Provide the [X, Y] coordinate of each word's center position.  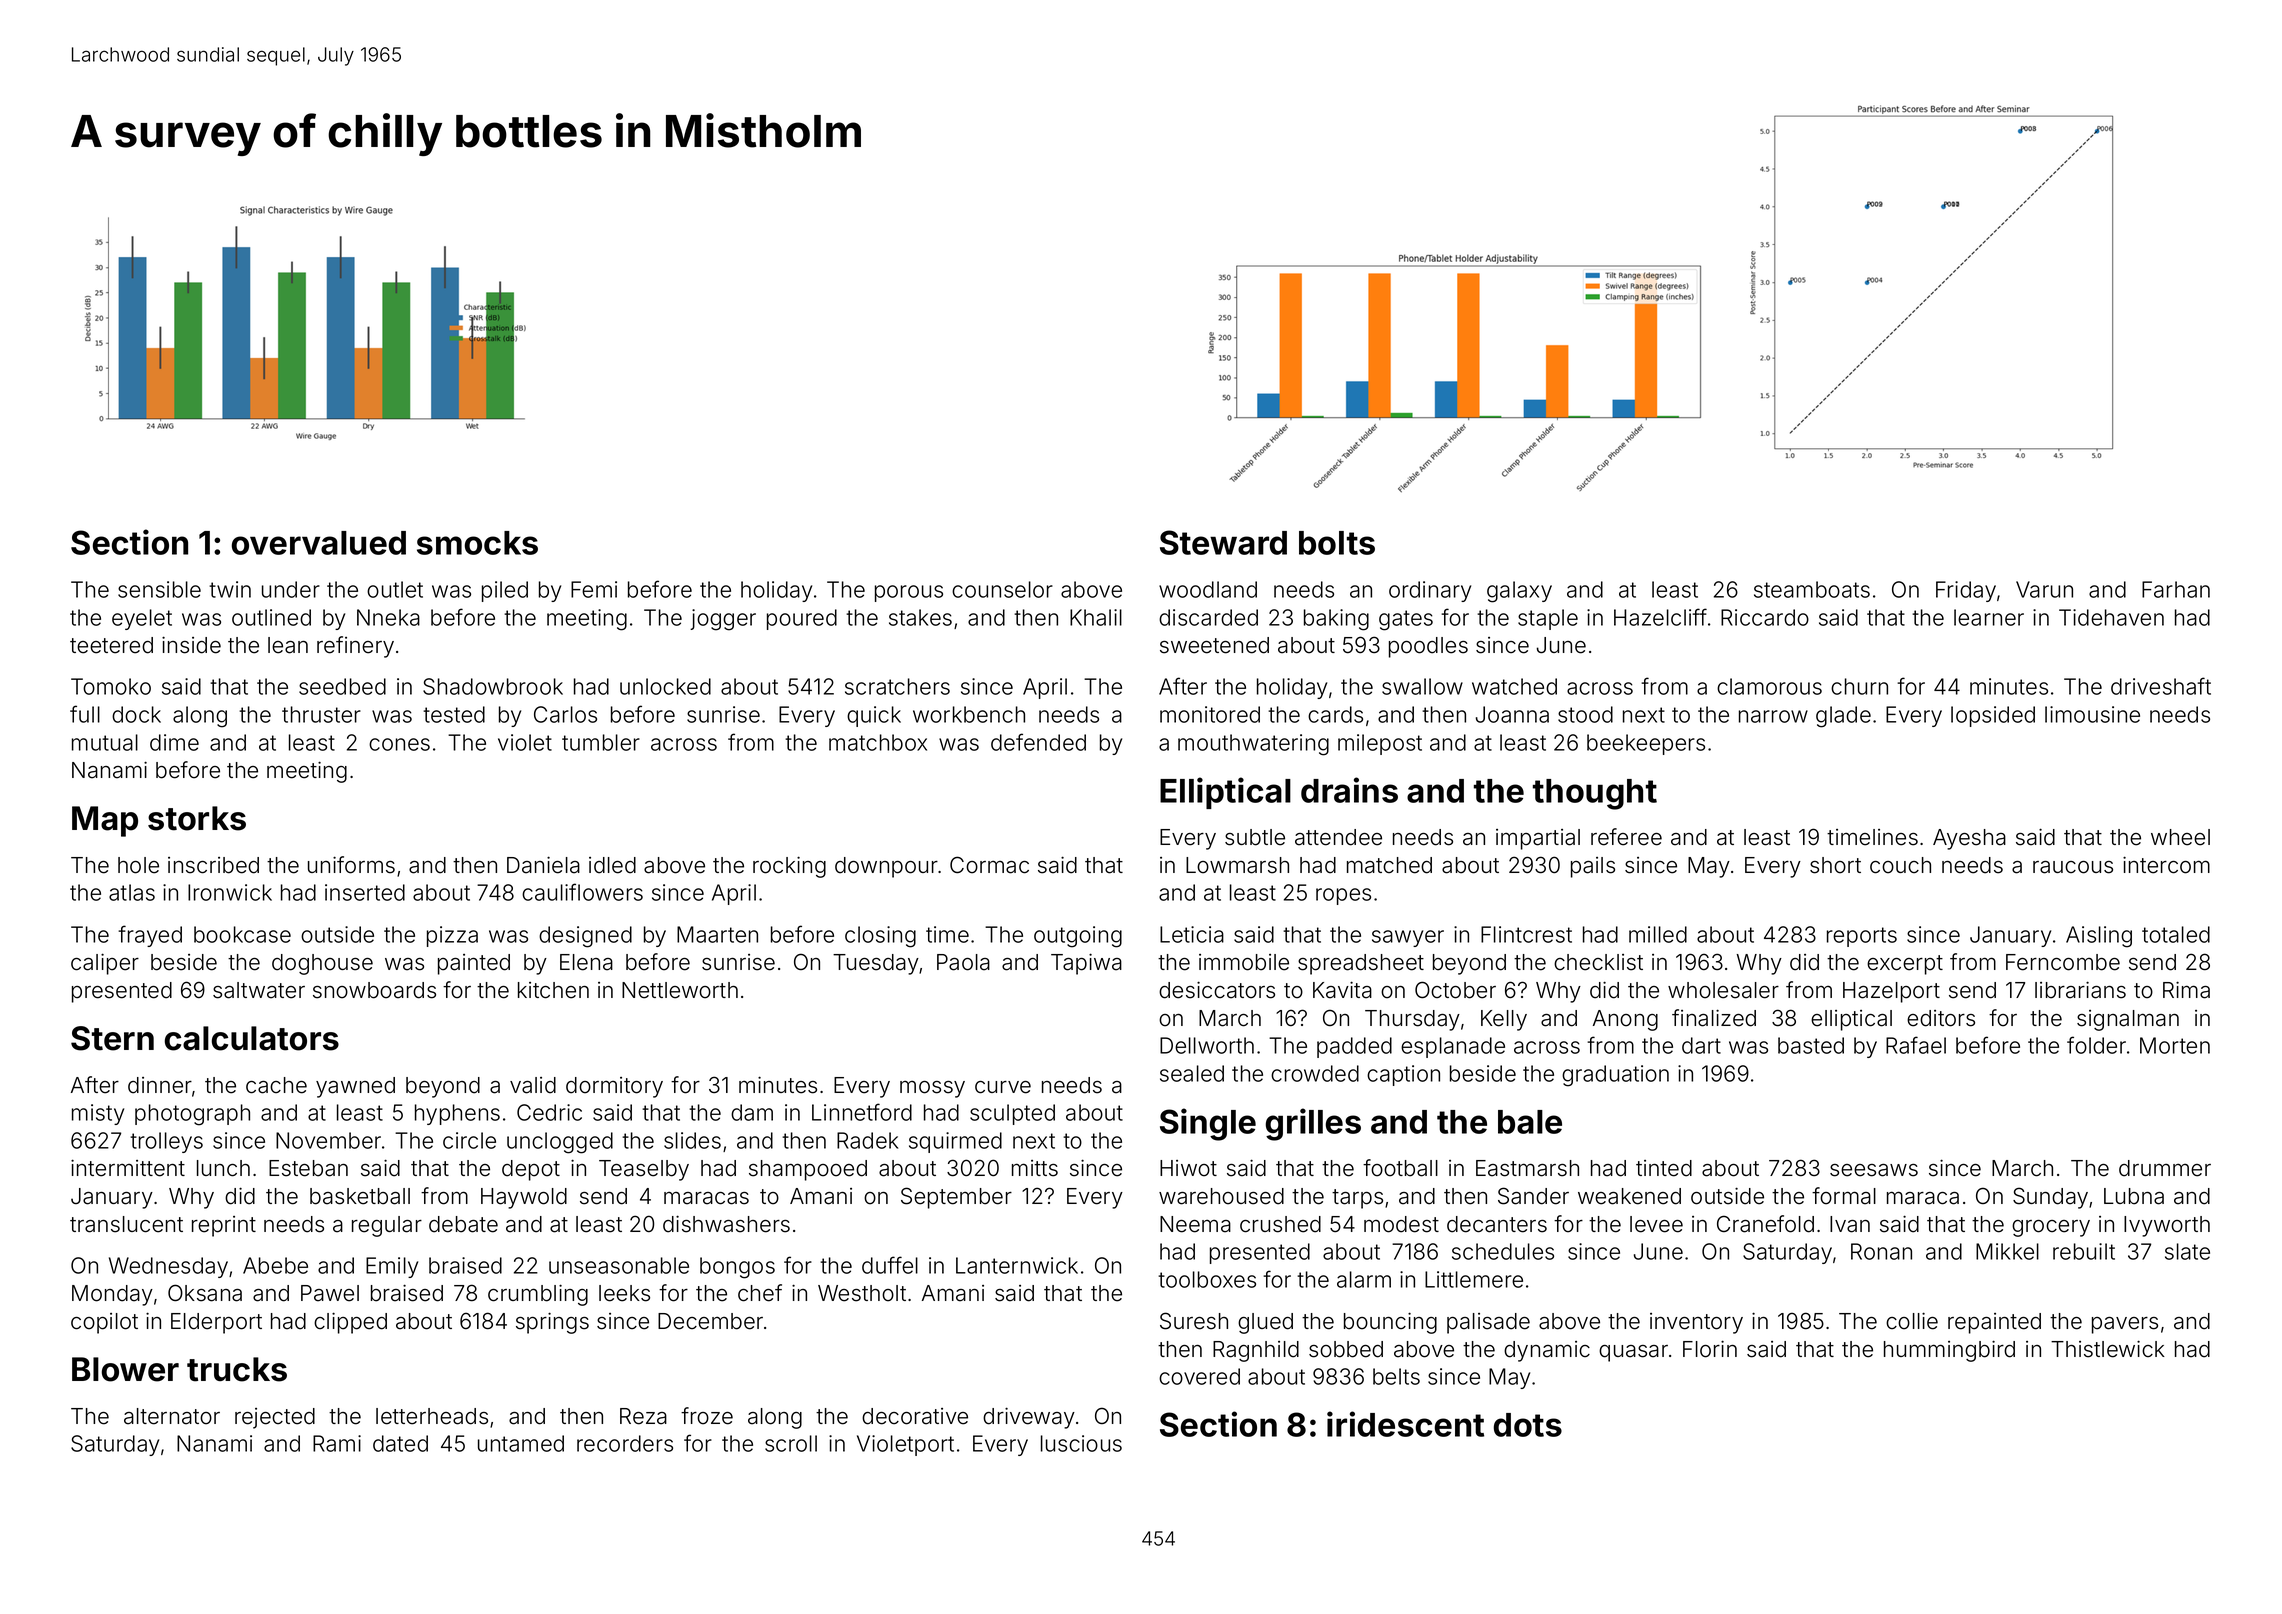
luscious [1081, 1443]
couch [1900, 865]
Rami [337, 1443]
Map [105, 821]
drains [1349, 790]
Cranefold [1765, 1224]
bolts [1337, 543]
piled [505, 591]
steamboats [1812, 589]
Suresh [1194, 1321]
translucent [126, 1224]
